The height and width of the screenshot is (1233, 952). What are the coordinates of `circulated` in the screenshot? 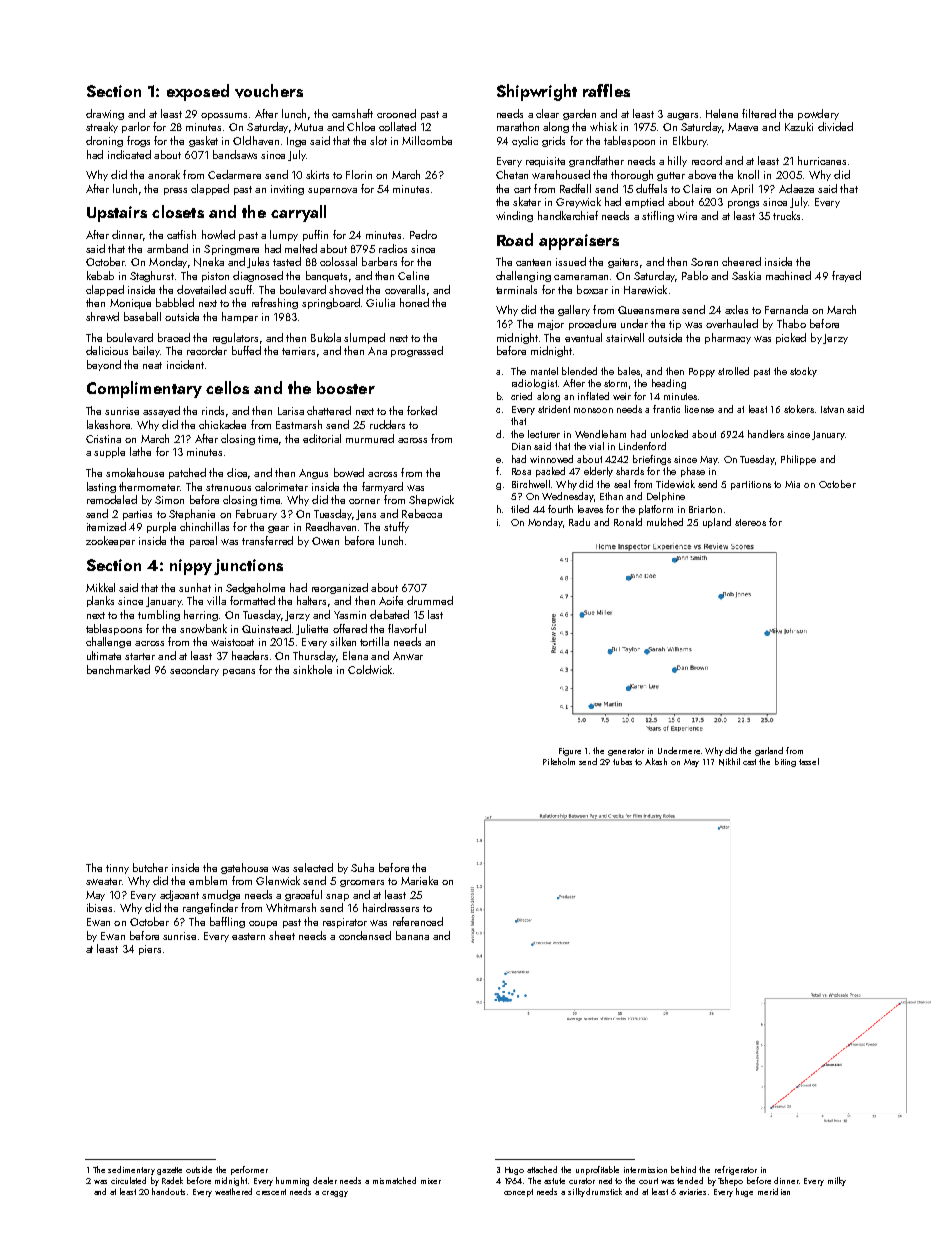 It's located at (128, 1180).
